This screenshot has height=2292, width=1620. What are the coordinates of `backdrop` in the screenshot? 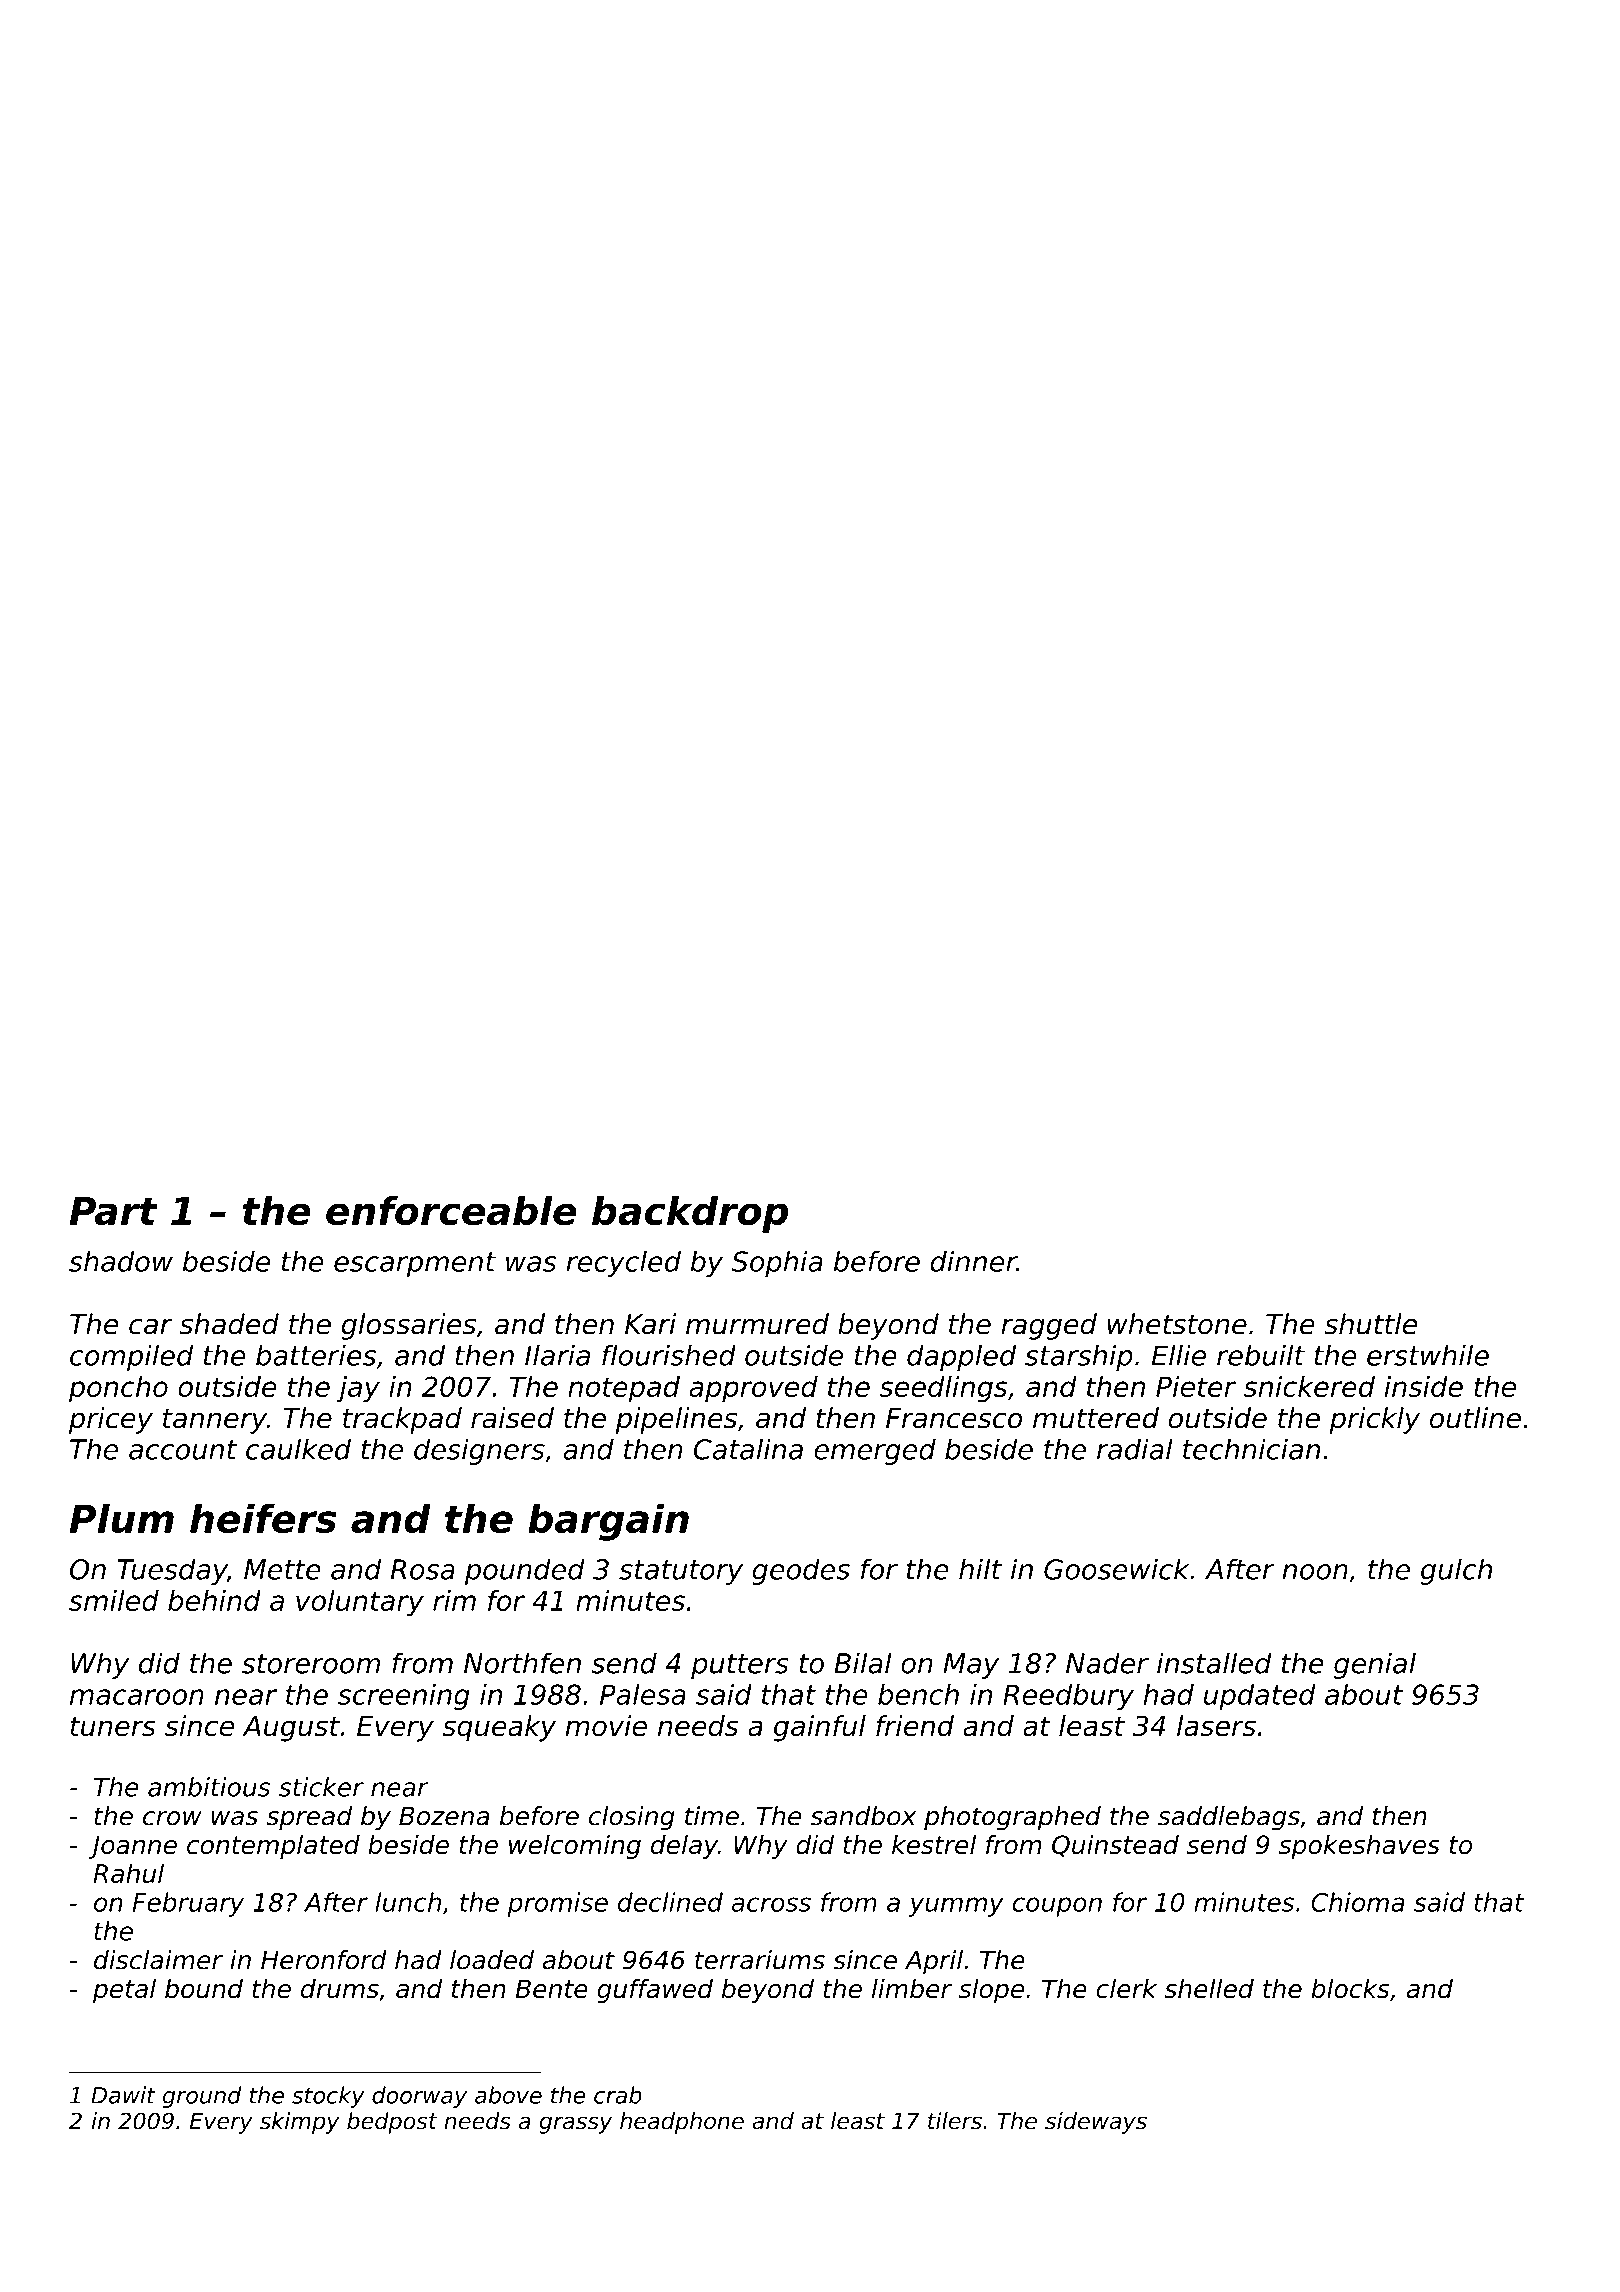 It's located at (690, 1214).
